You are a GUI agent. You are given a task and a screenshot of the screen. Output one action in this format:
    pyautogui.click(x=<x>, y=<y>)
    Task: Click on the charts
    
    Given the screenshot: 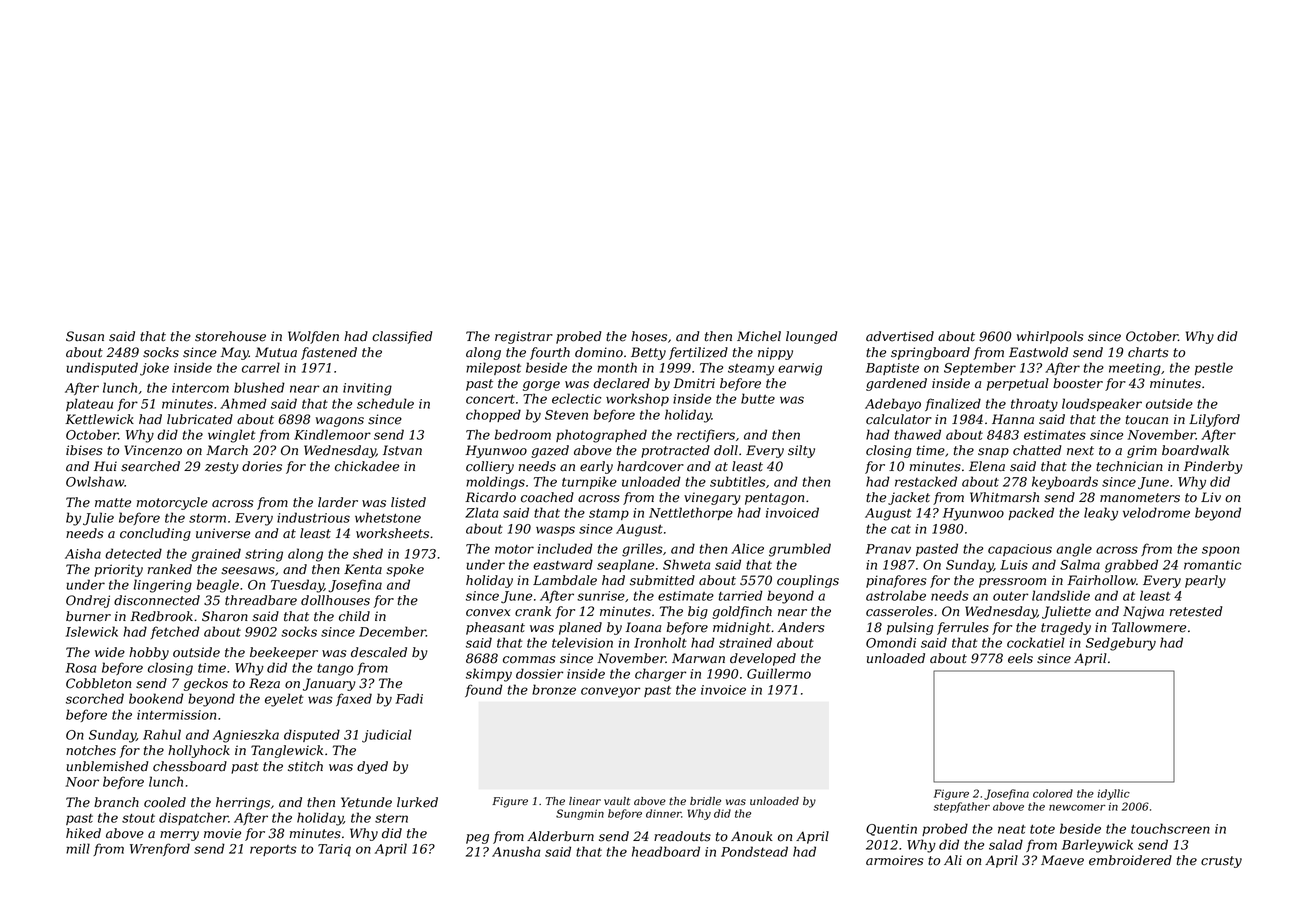 What is the action you would take?
    pyautogui.click(x=1148, y=352)
